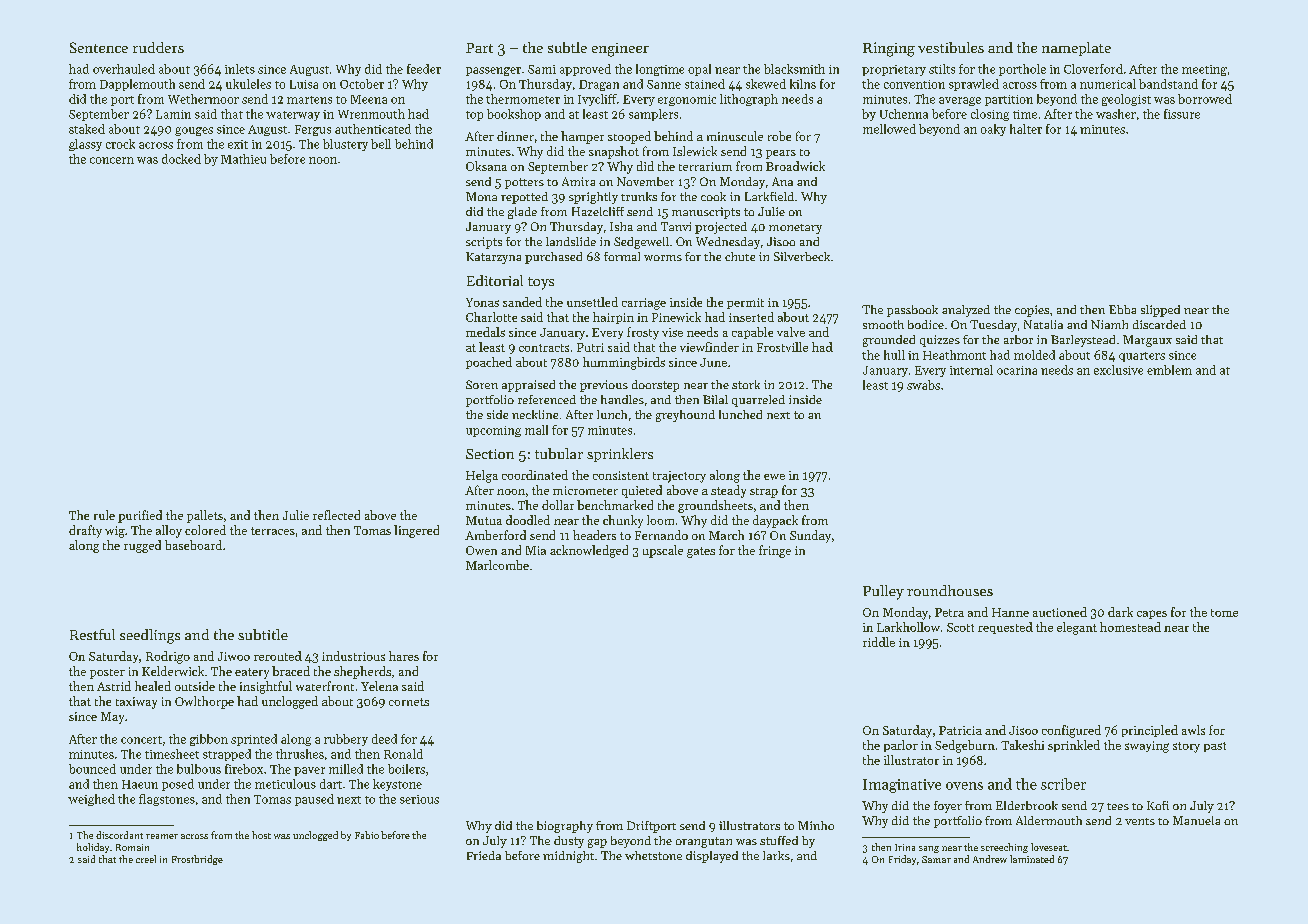  Describe the element at coordinates (404, 656) in the image. I see `hares` at that location.
